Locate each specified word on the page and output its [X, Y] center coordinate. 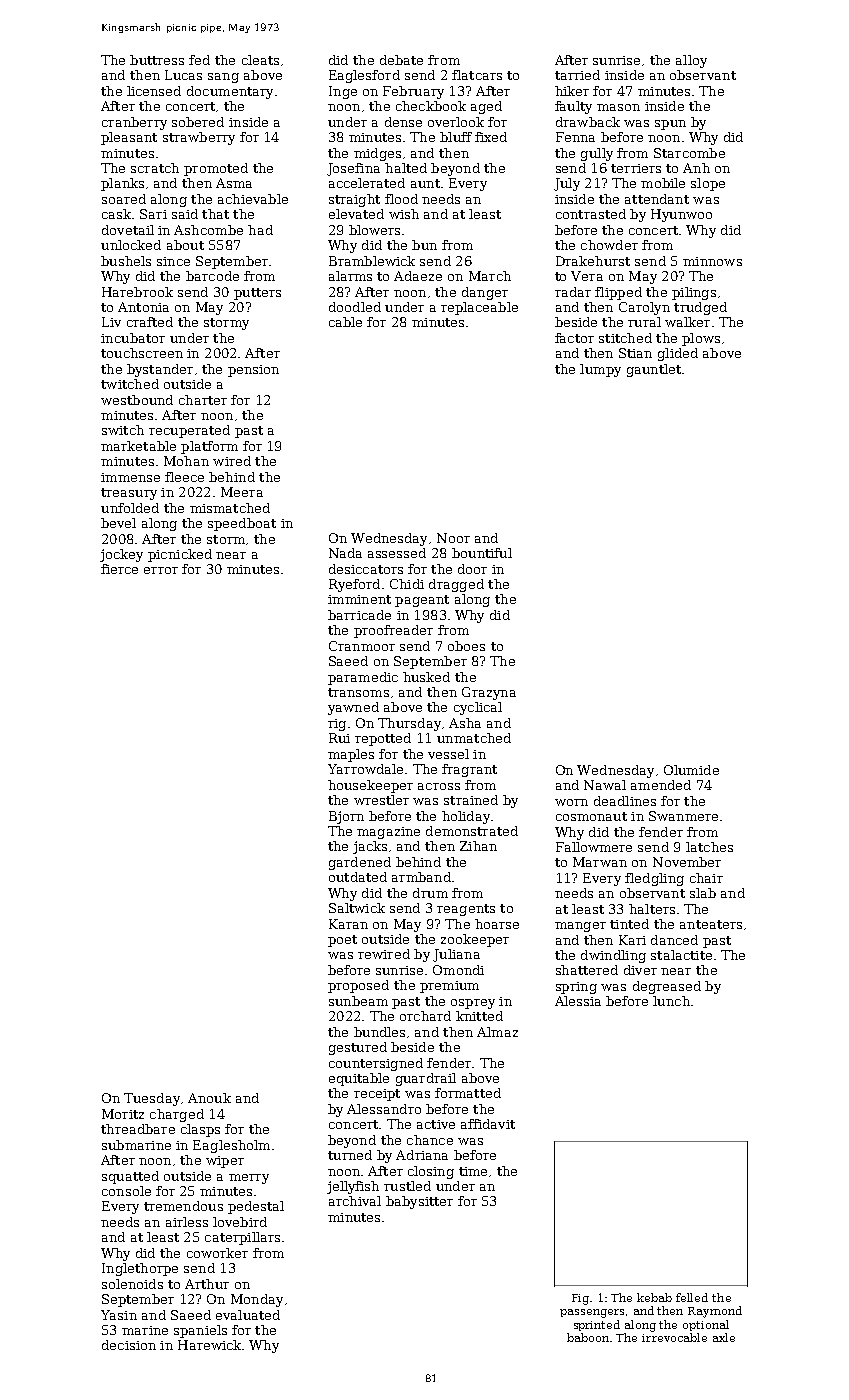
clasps [200, 1130]
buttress [157, 60]
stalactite [681, 955]
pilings [694, 293]
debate [401, 60]
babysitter [419, 1202]
